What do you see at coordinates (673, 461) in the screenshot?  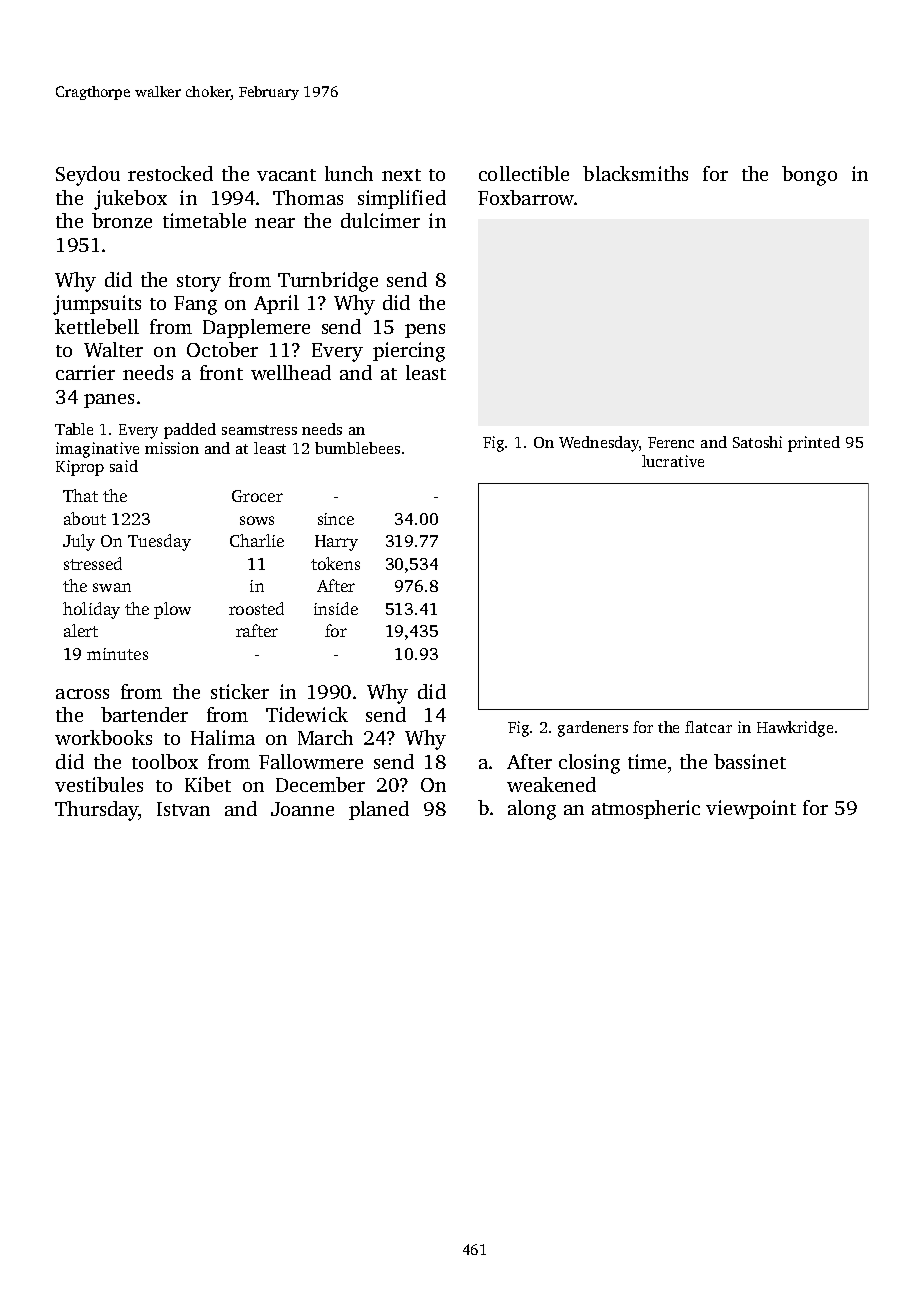 I see `lucrative` at bounding box center [673, 461].
